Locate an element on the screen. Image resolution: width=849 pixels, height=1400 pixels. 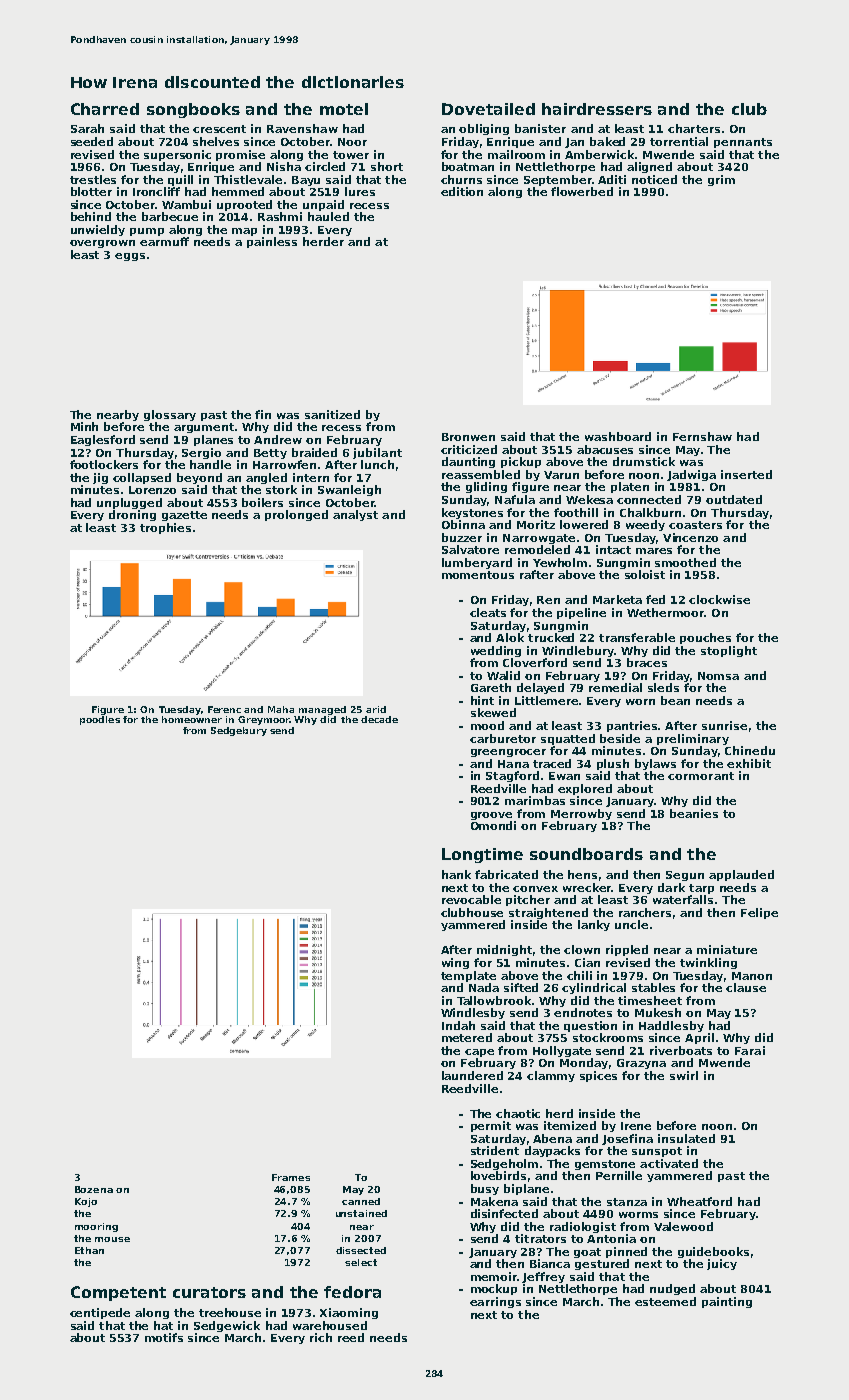
lowered is located at coordinates (584, 524).
